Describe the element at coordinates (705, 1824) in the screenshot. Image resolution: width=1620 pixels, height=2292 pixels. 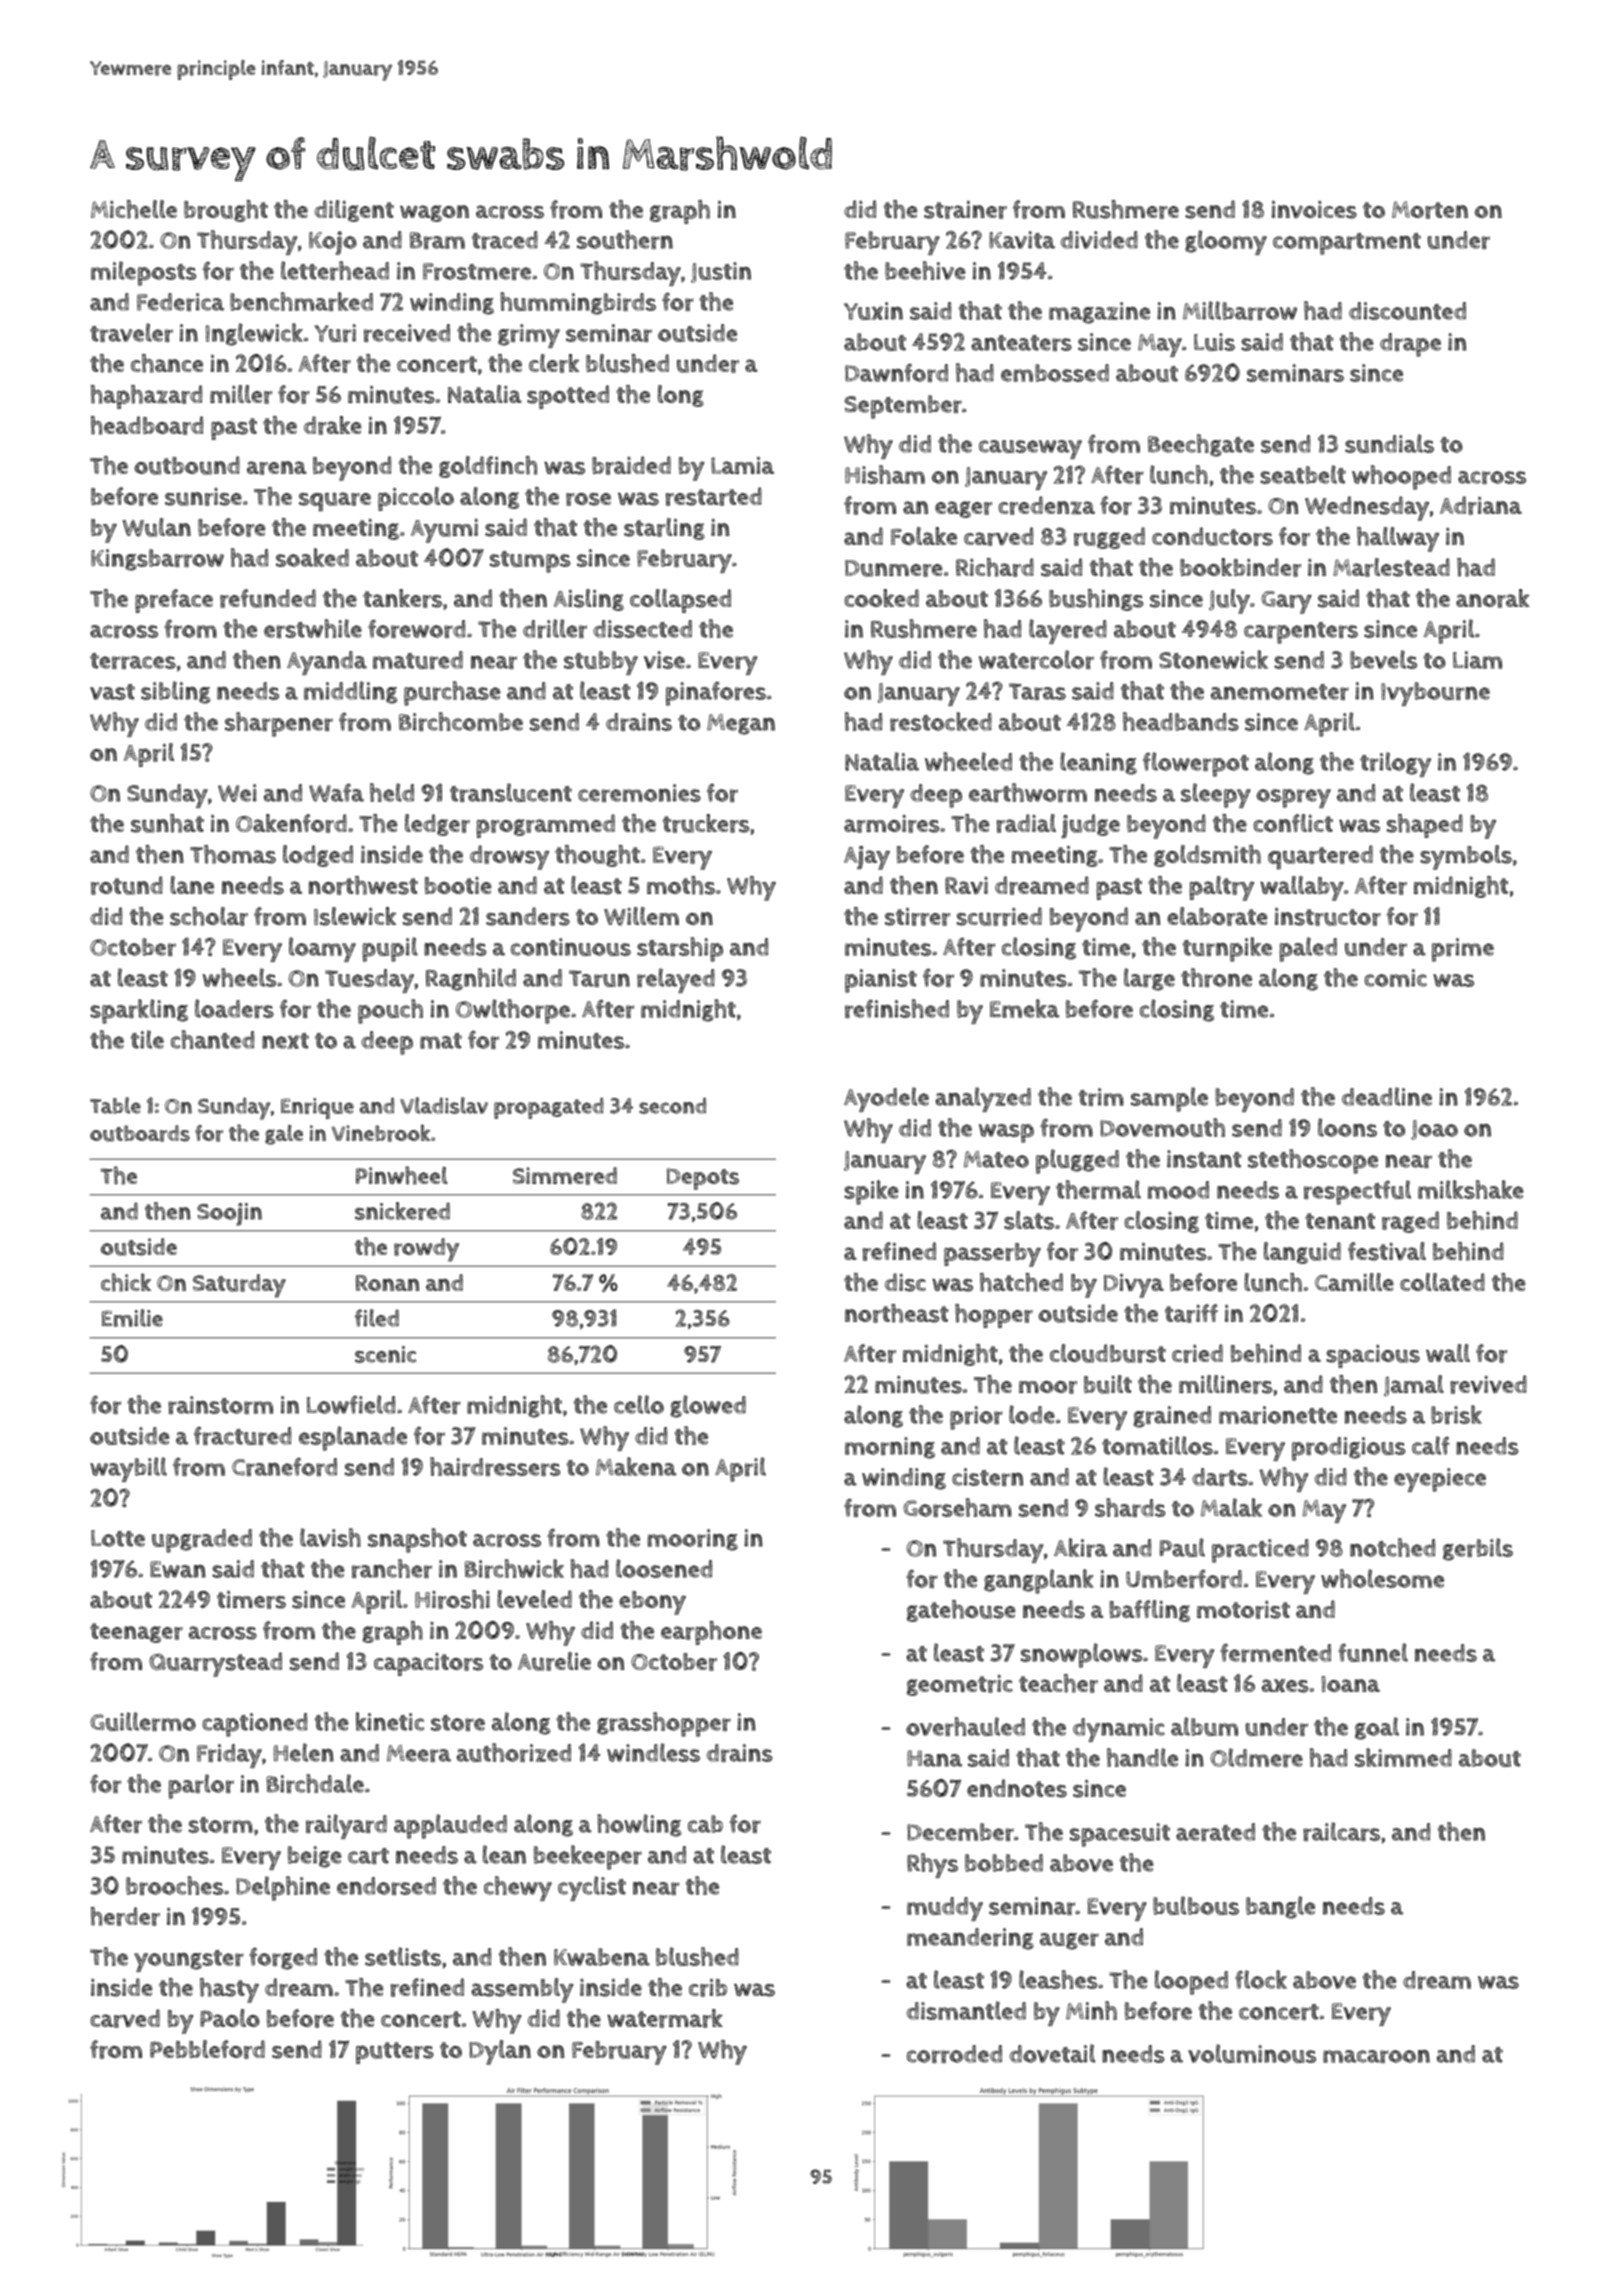
I see `cab` at that location.
